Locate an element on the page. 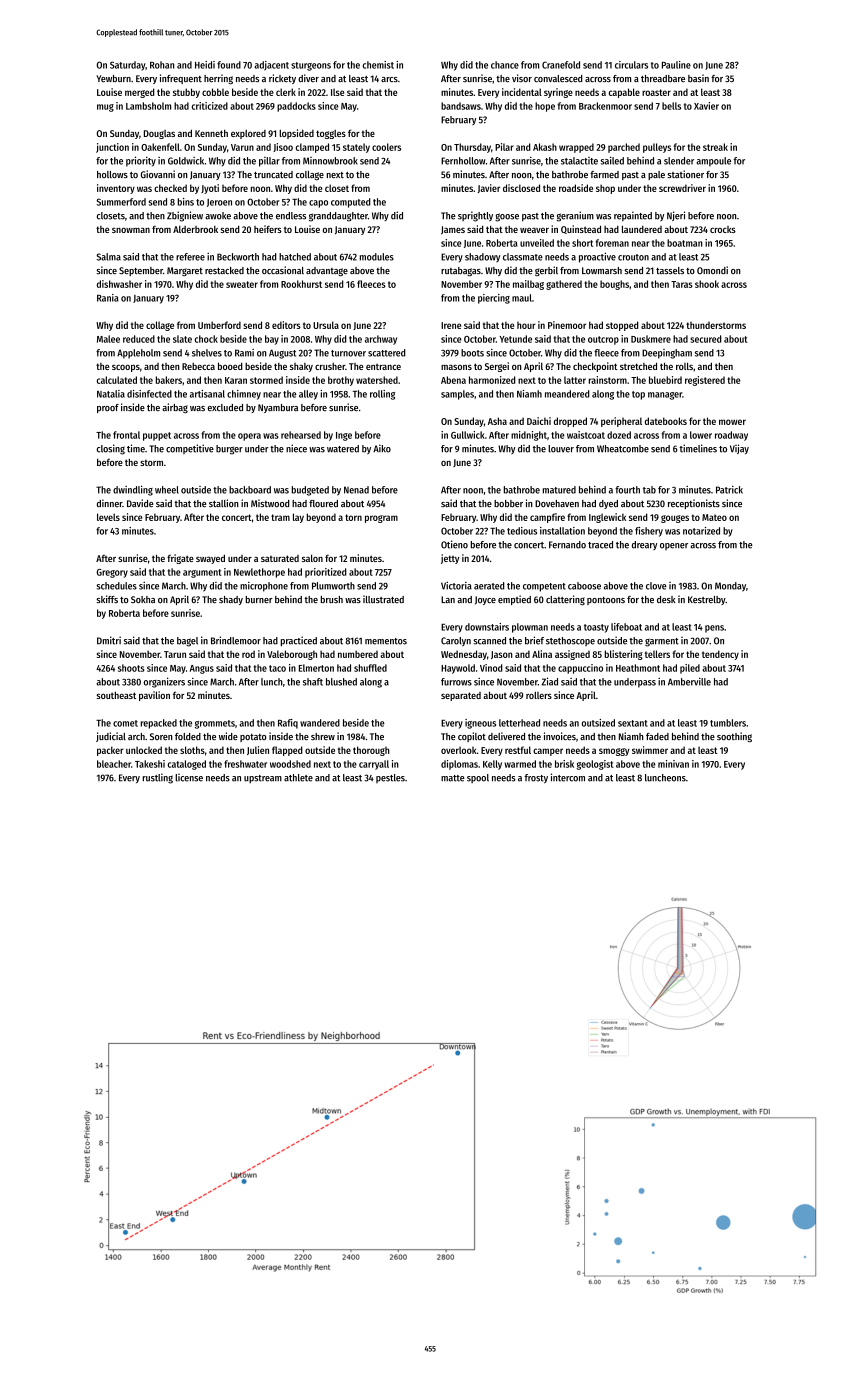 This document has width=849, height=1400. Fernhollow is located at coordinates (463, 161).
